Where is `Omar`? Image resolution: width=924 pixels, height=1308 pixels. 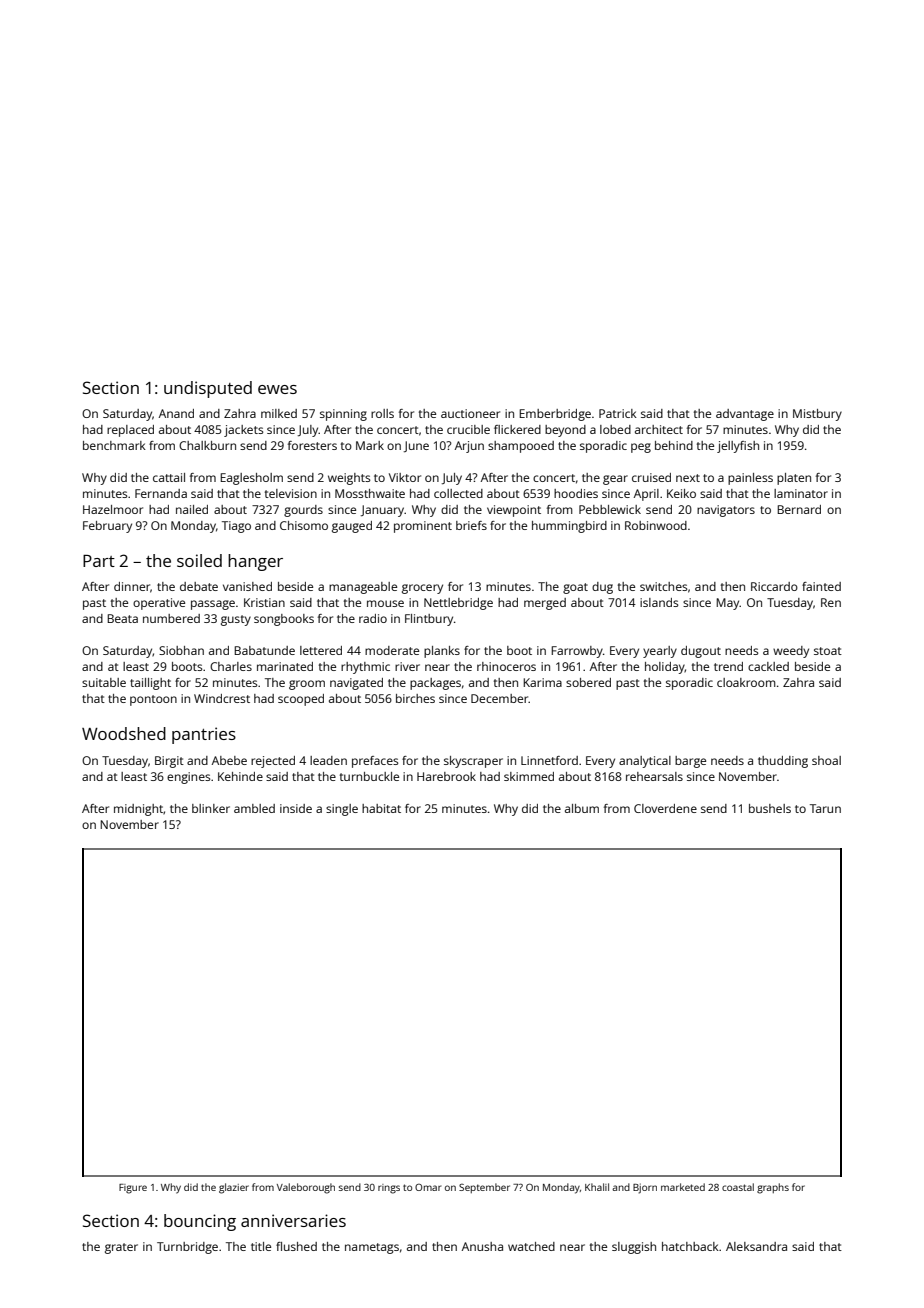 Omar is located at coordinates (428, 1187).
